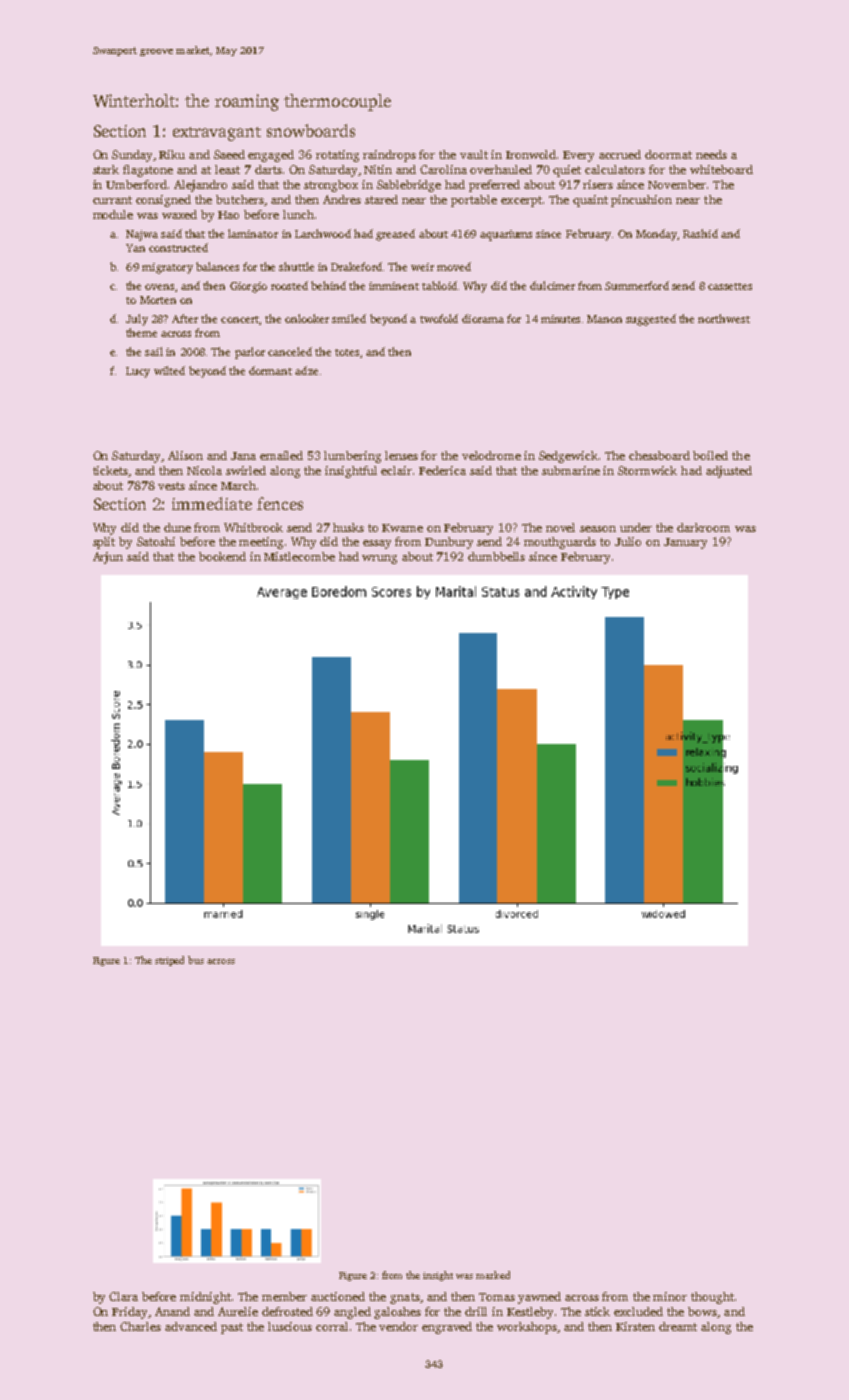 This image has height=1400, width=849. I want to click on raindrops, so click(389, 156).
